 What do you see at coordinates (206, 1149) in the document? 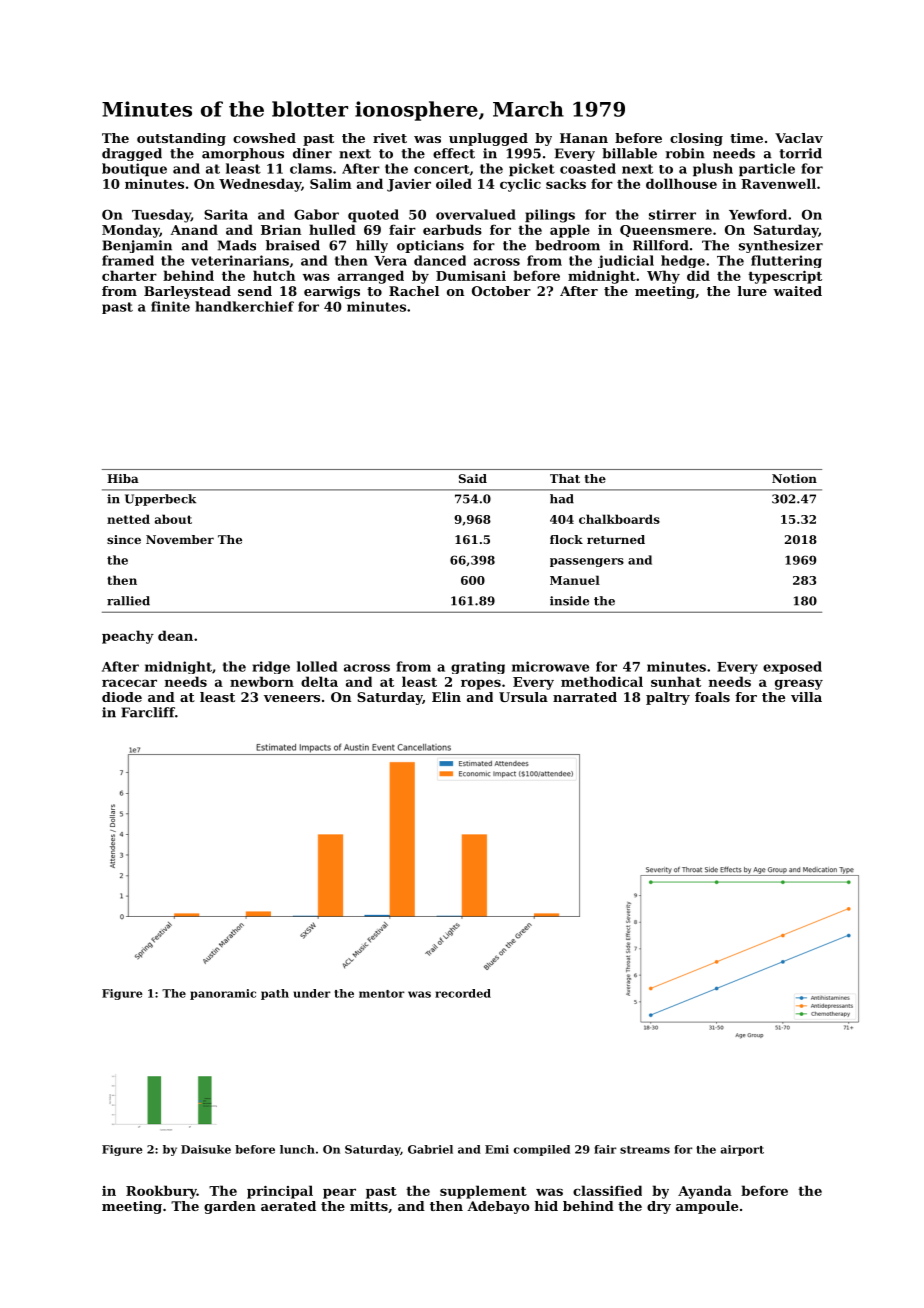
I see `Daisuke` at bounding box center [206, 1149].
